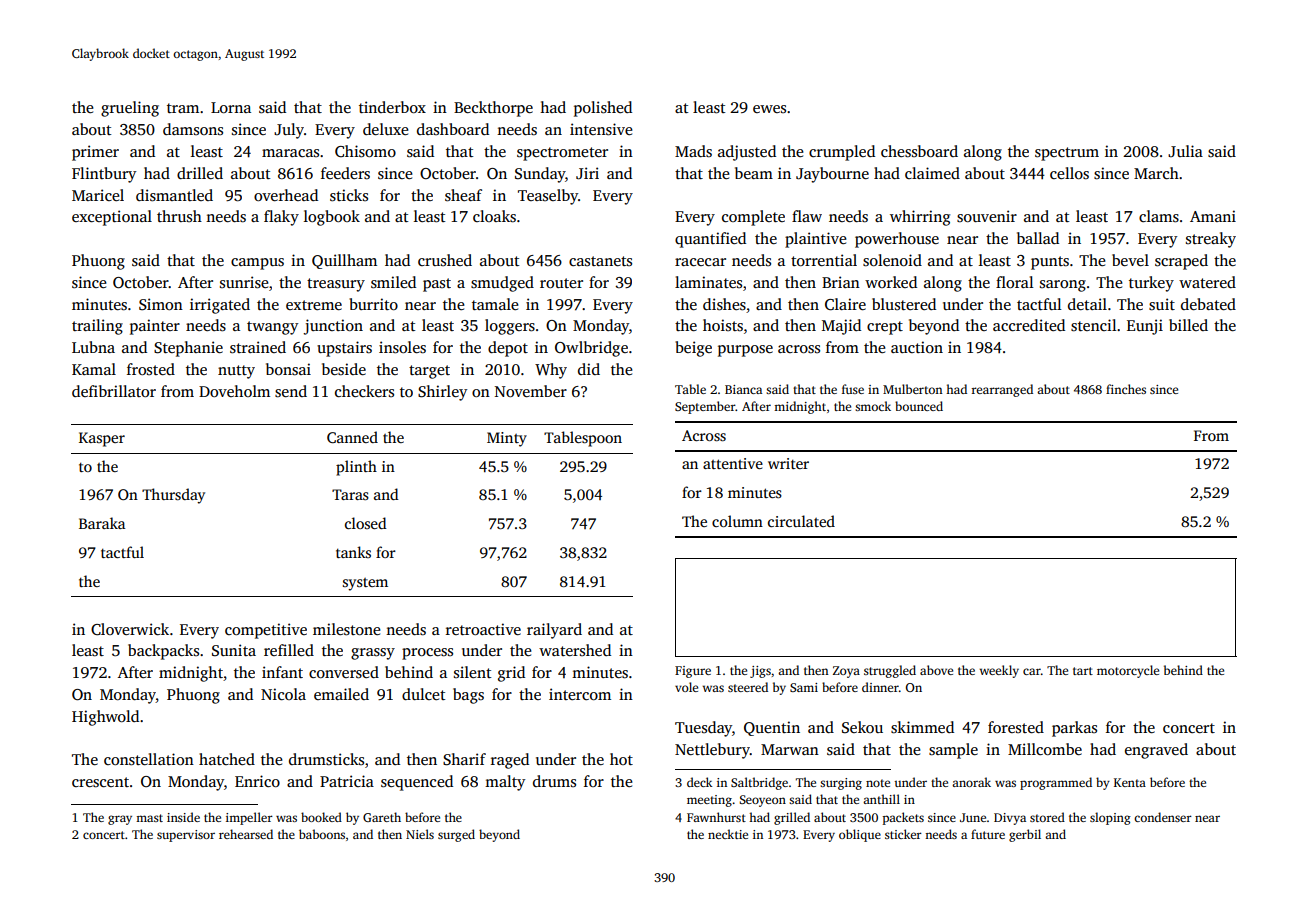 The image size is (1308, 924). What do you see at coordinates (231, 107) in the screenshot?
I see `Lorna` at bounding box center [231, 107].
